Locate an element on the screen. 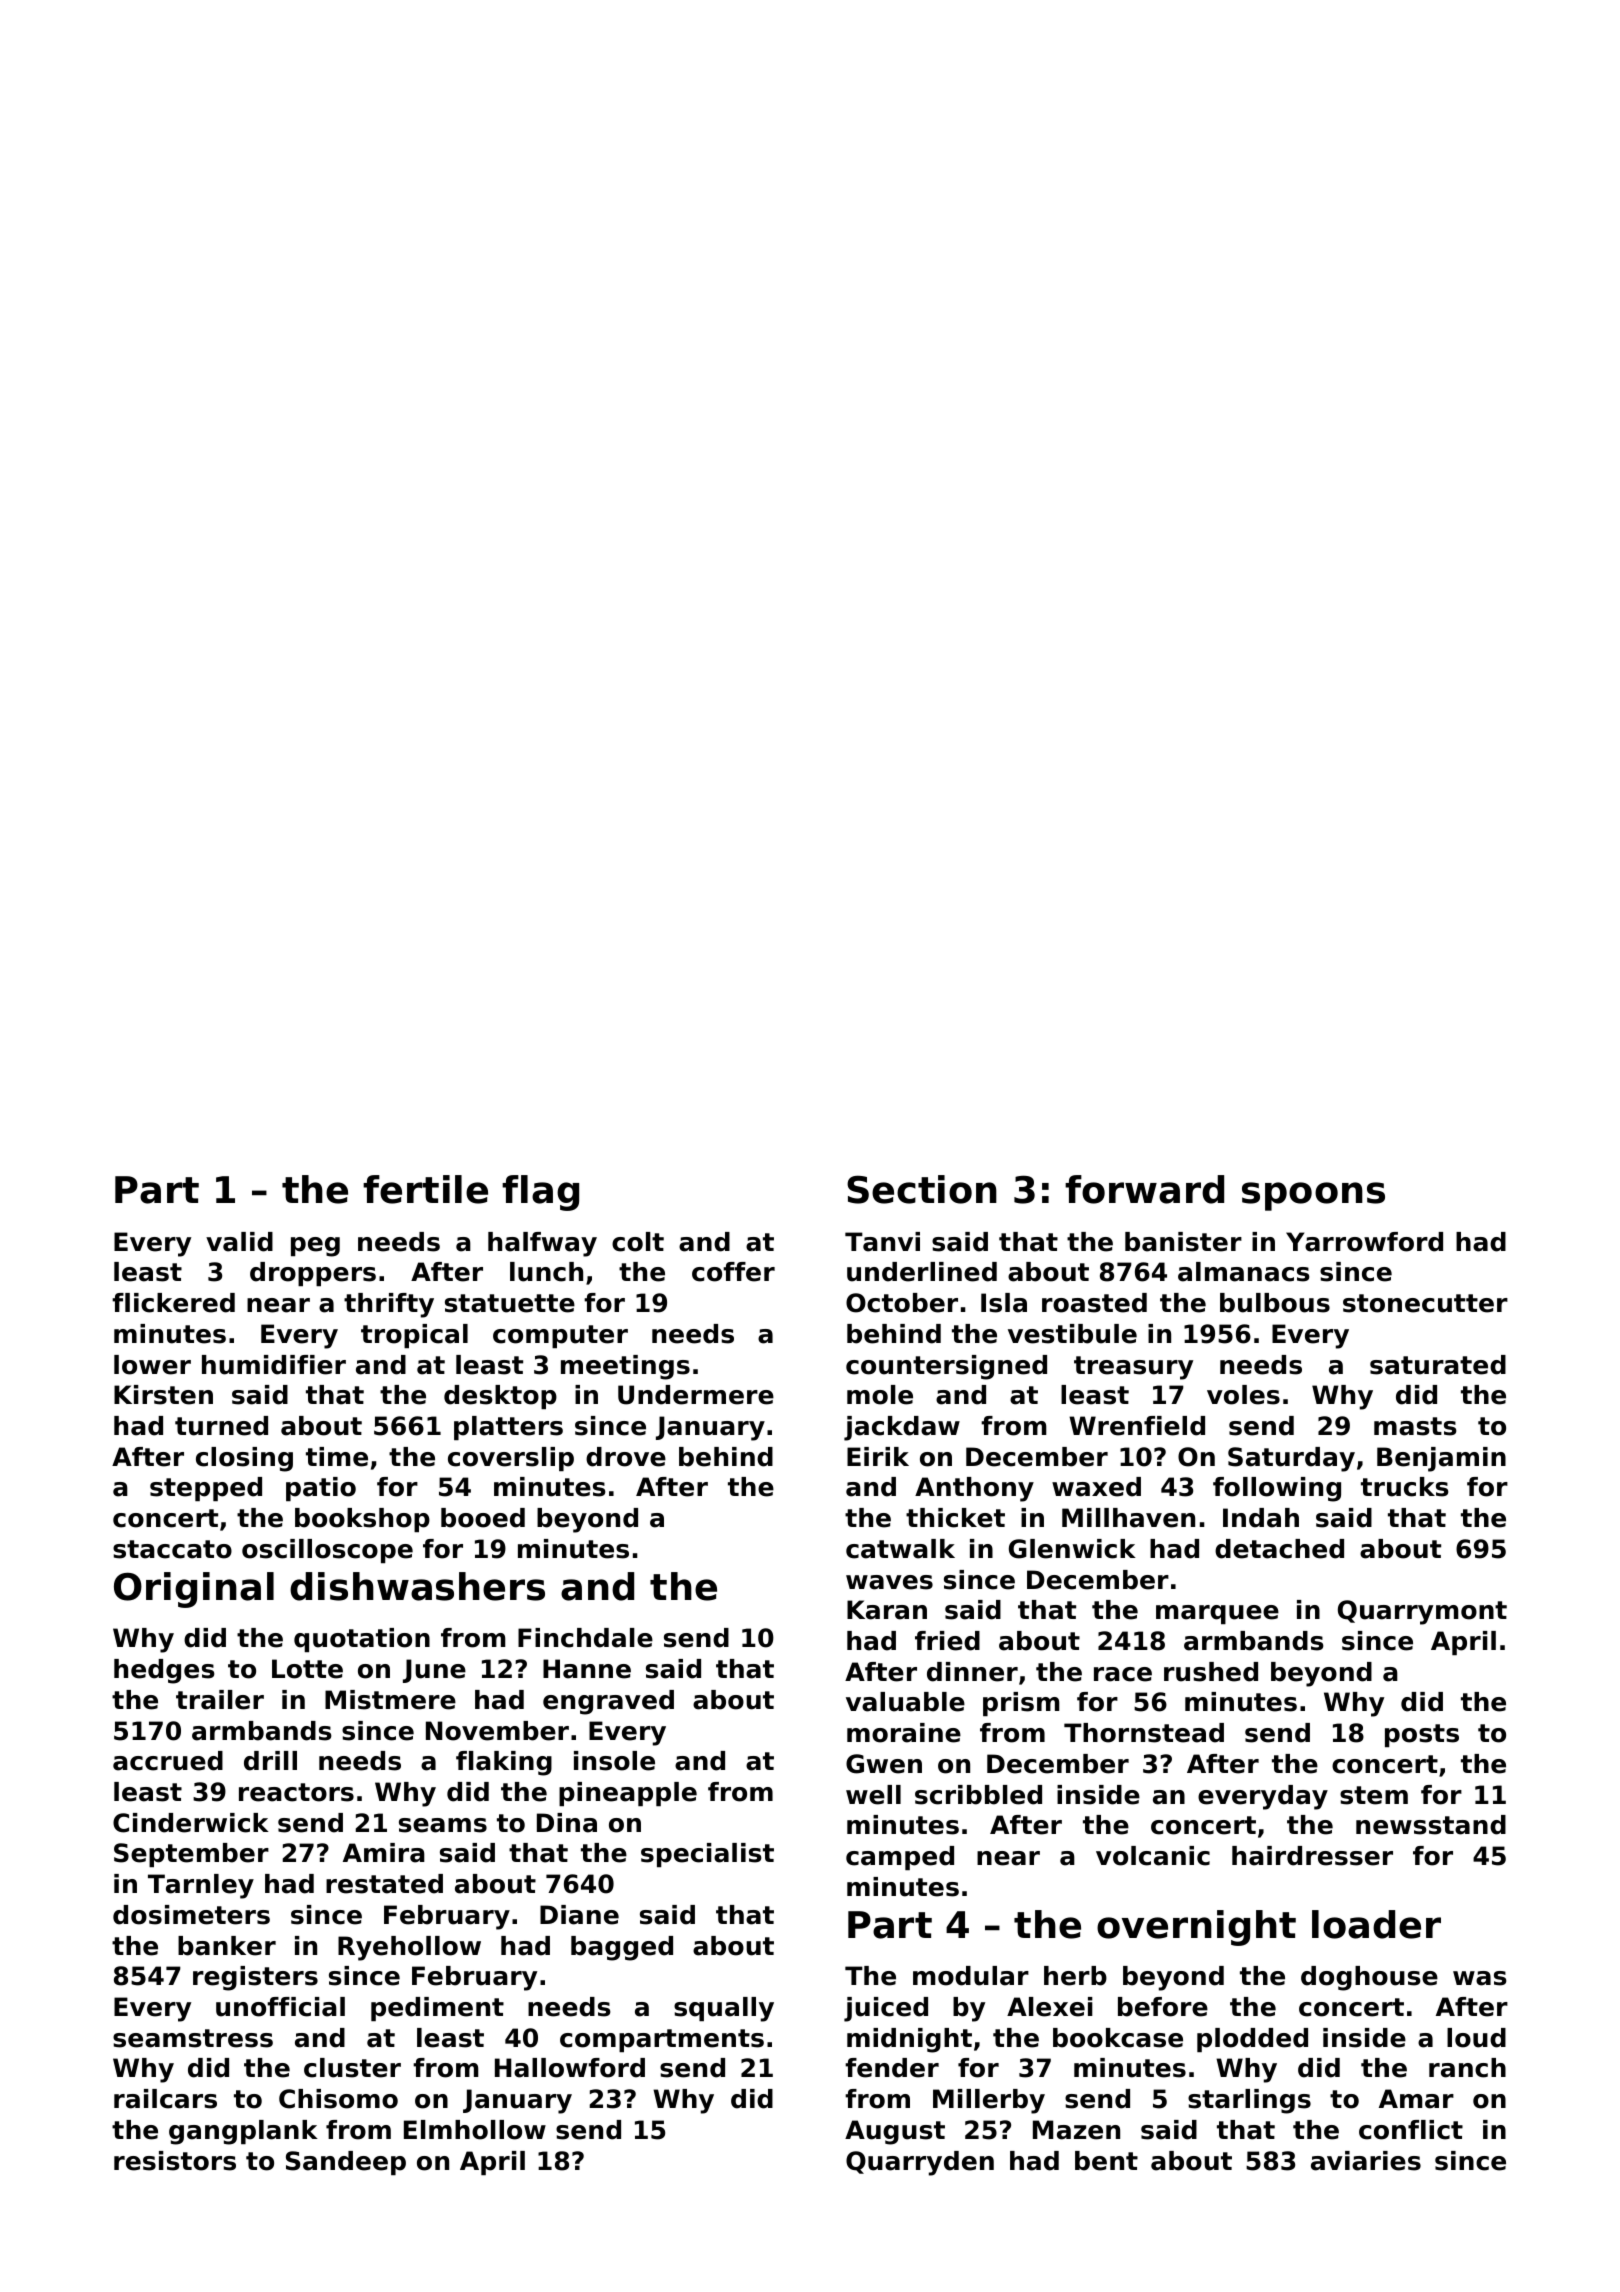 The image size is (1620, 2292). Tanvi is located at coordinates (882, 1242).
